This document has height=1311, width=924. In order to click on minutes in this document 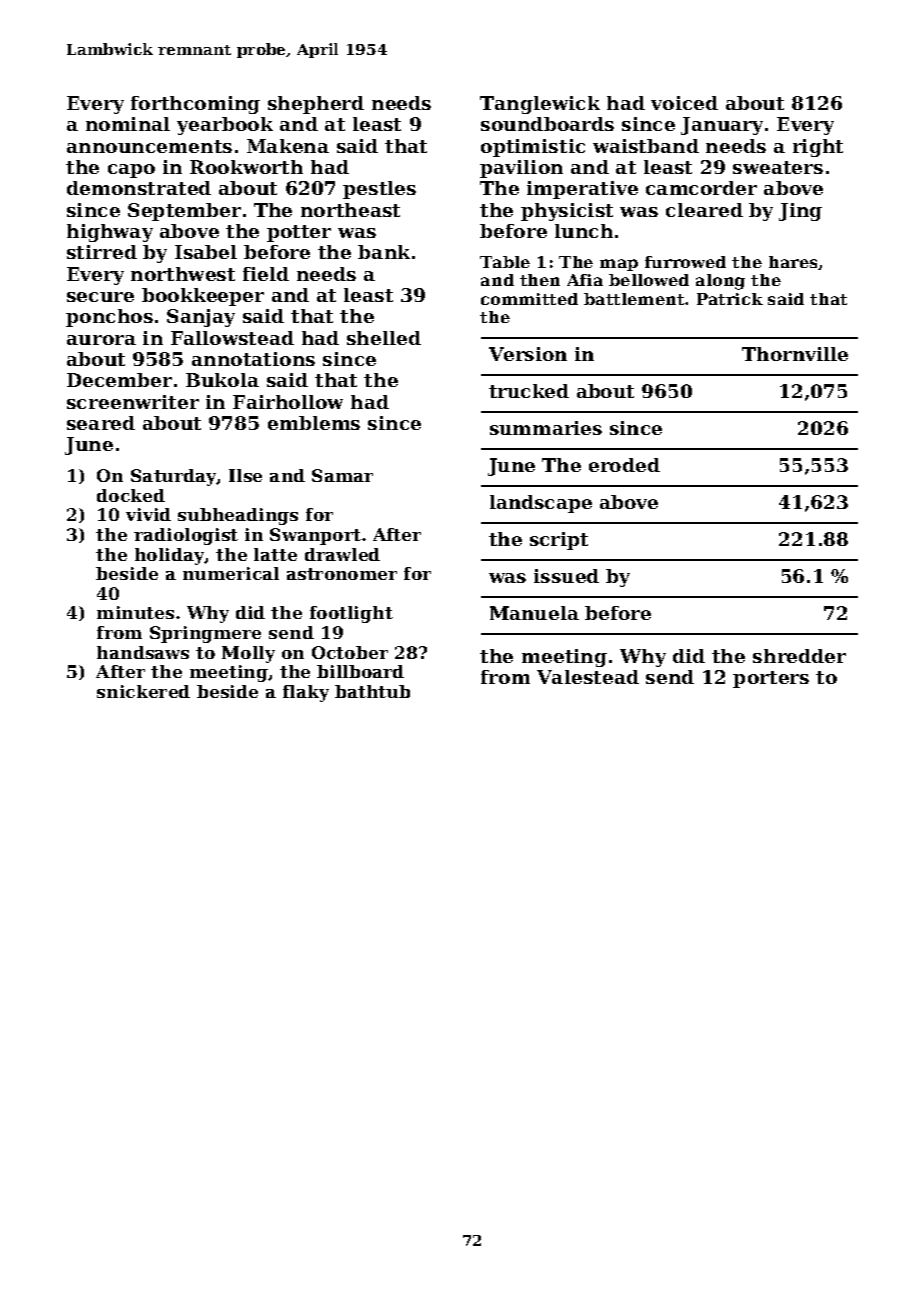, I will do `click(135, 612)`.
